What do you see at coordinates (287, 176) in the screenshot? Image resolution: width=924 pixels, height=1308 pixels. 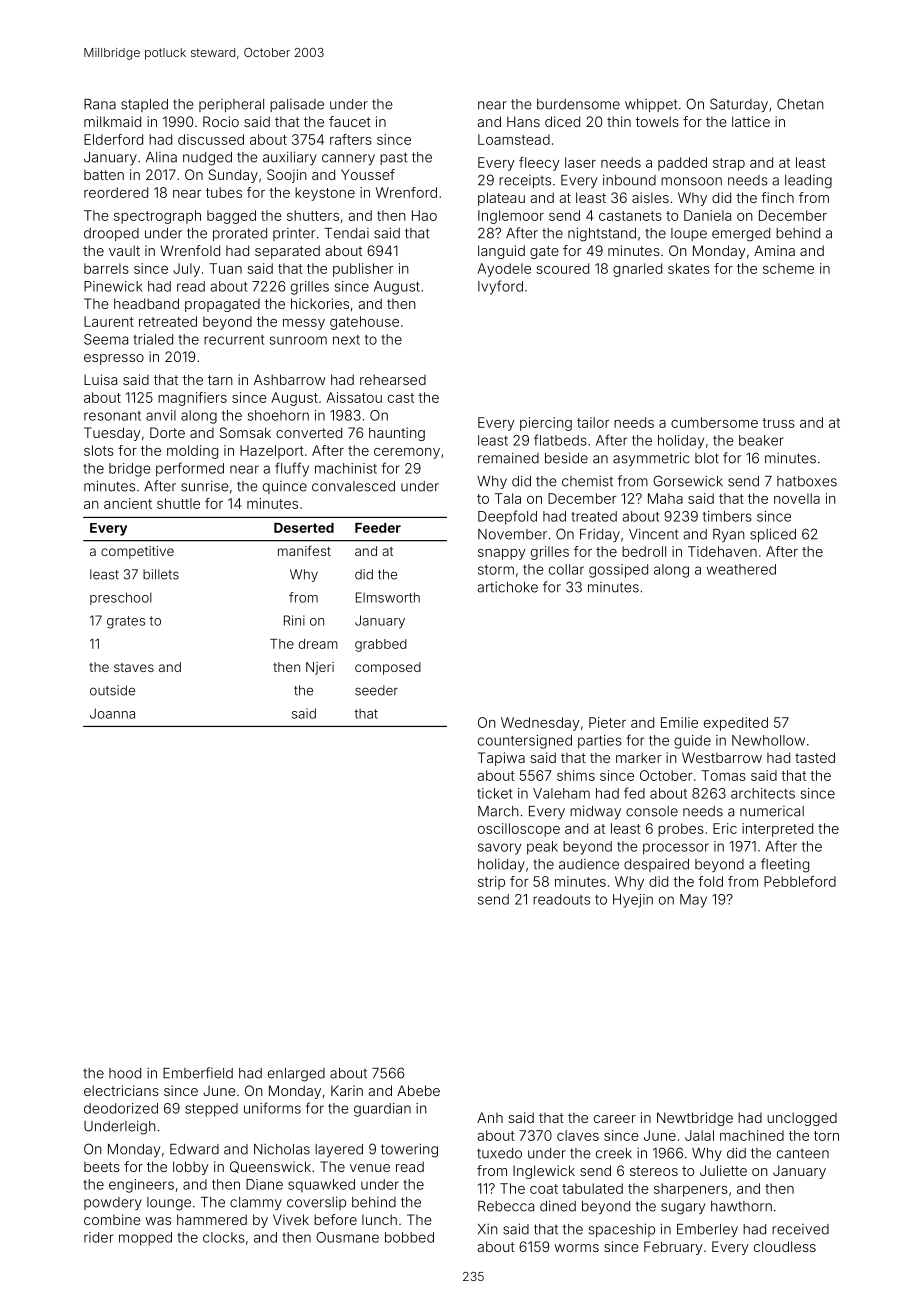 I see `Soojin` at bounding box center [287, 176].
